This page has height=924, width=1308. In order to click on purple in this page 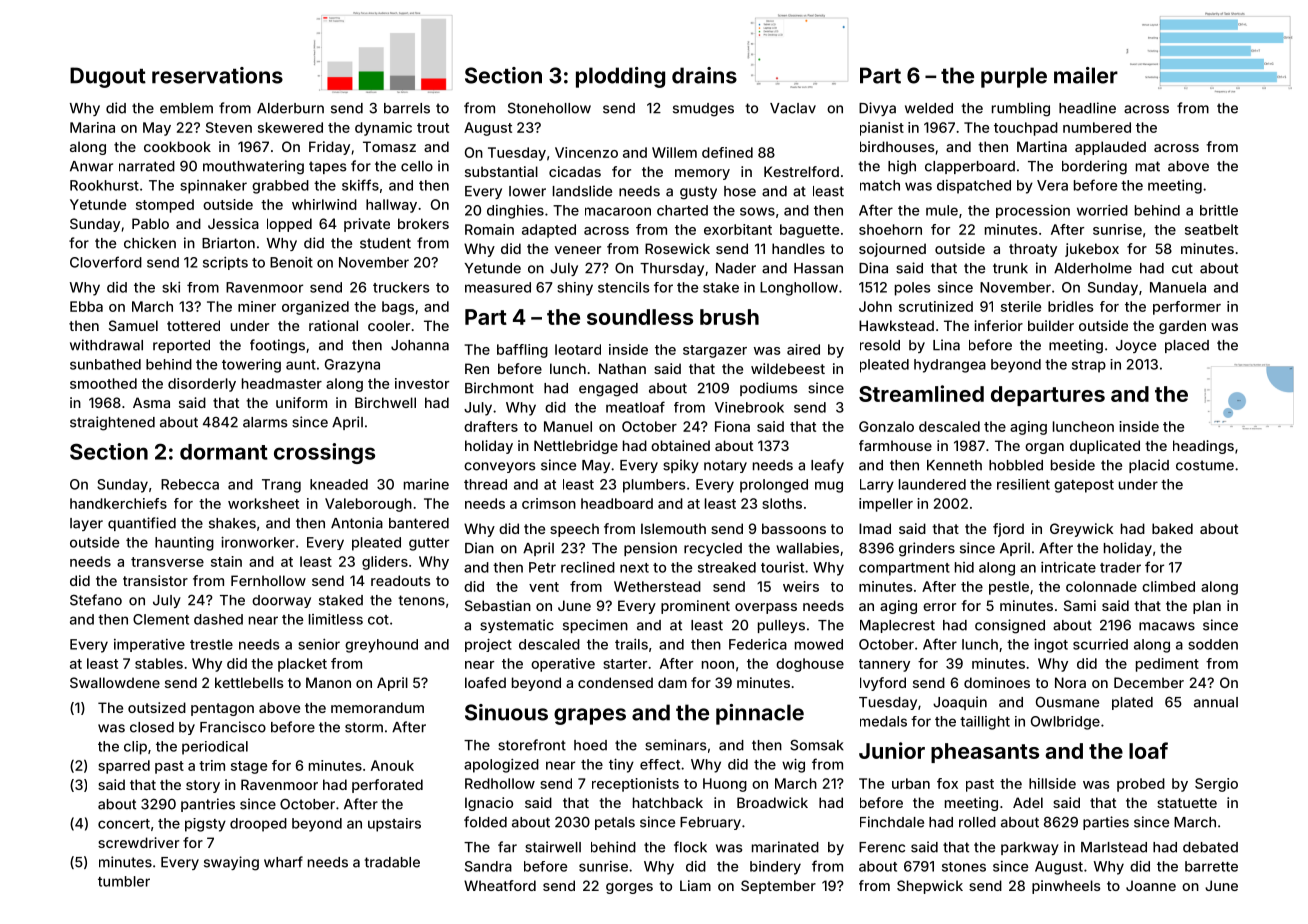, I will do `click(1014, 77)`.
